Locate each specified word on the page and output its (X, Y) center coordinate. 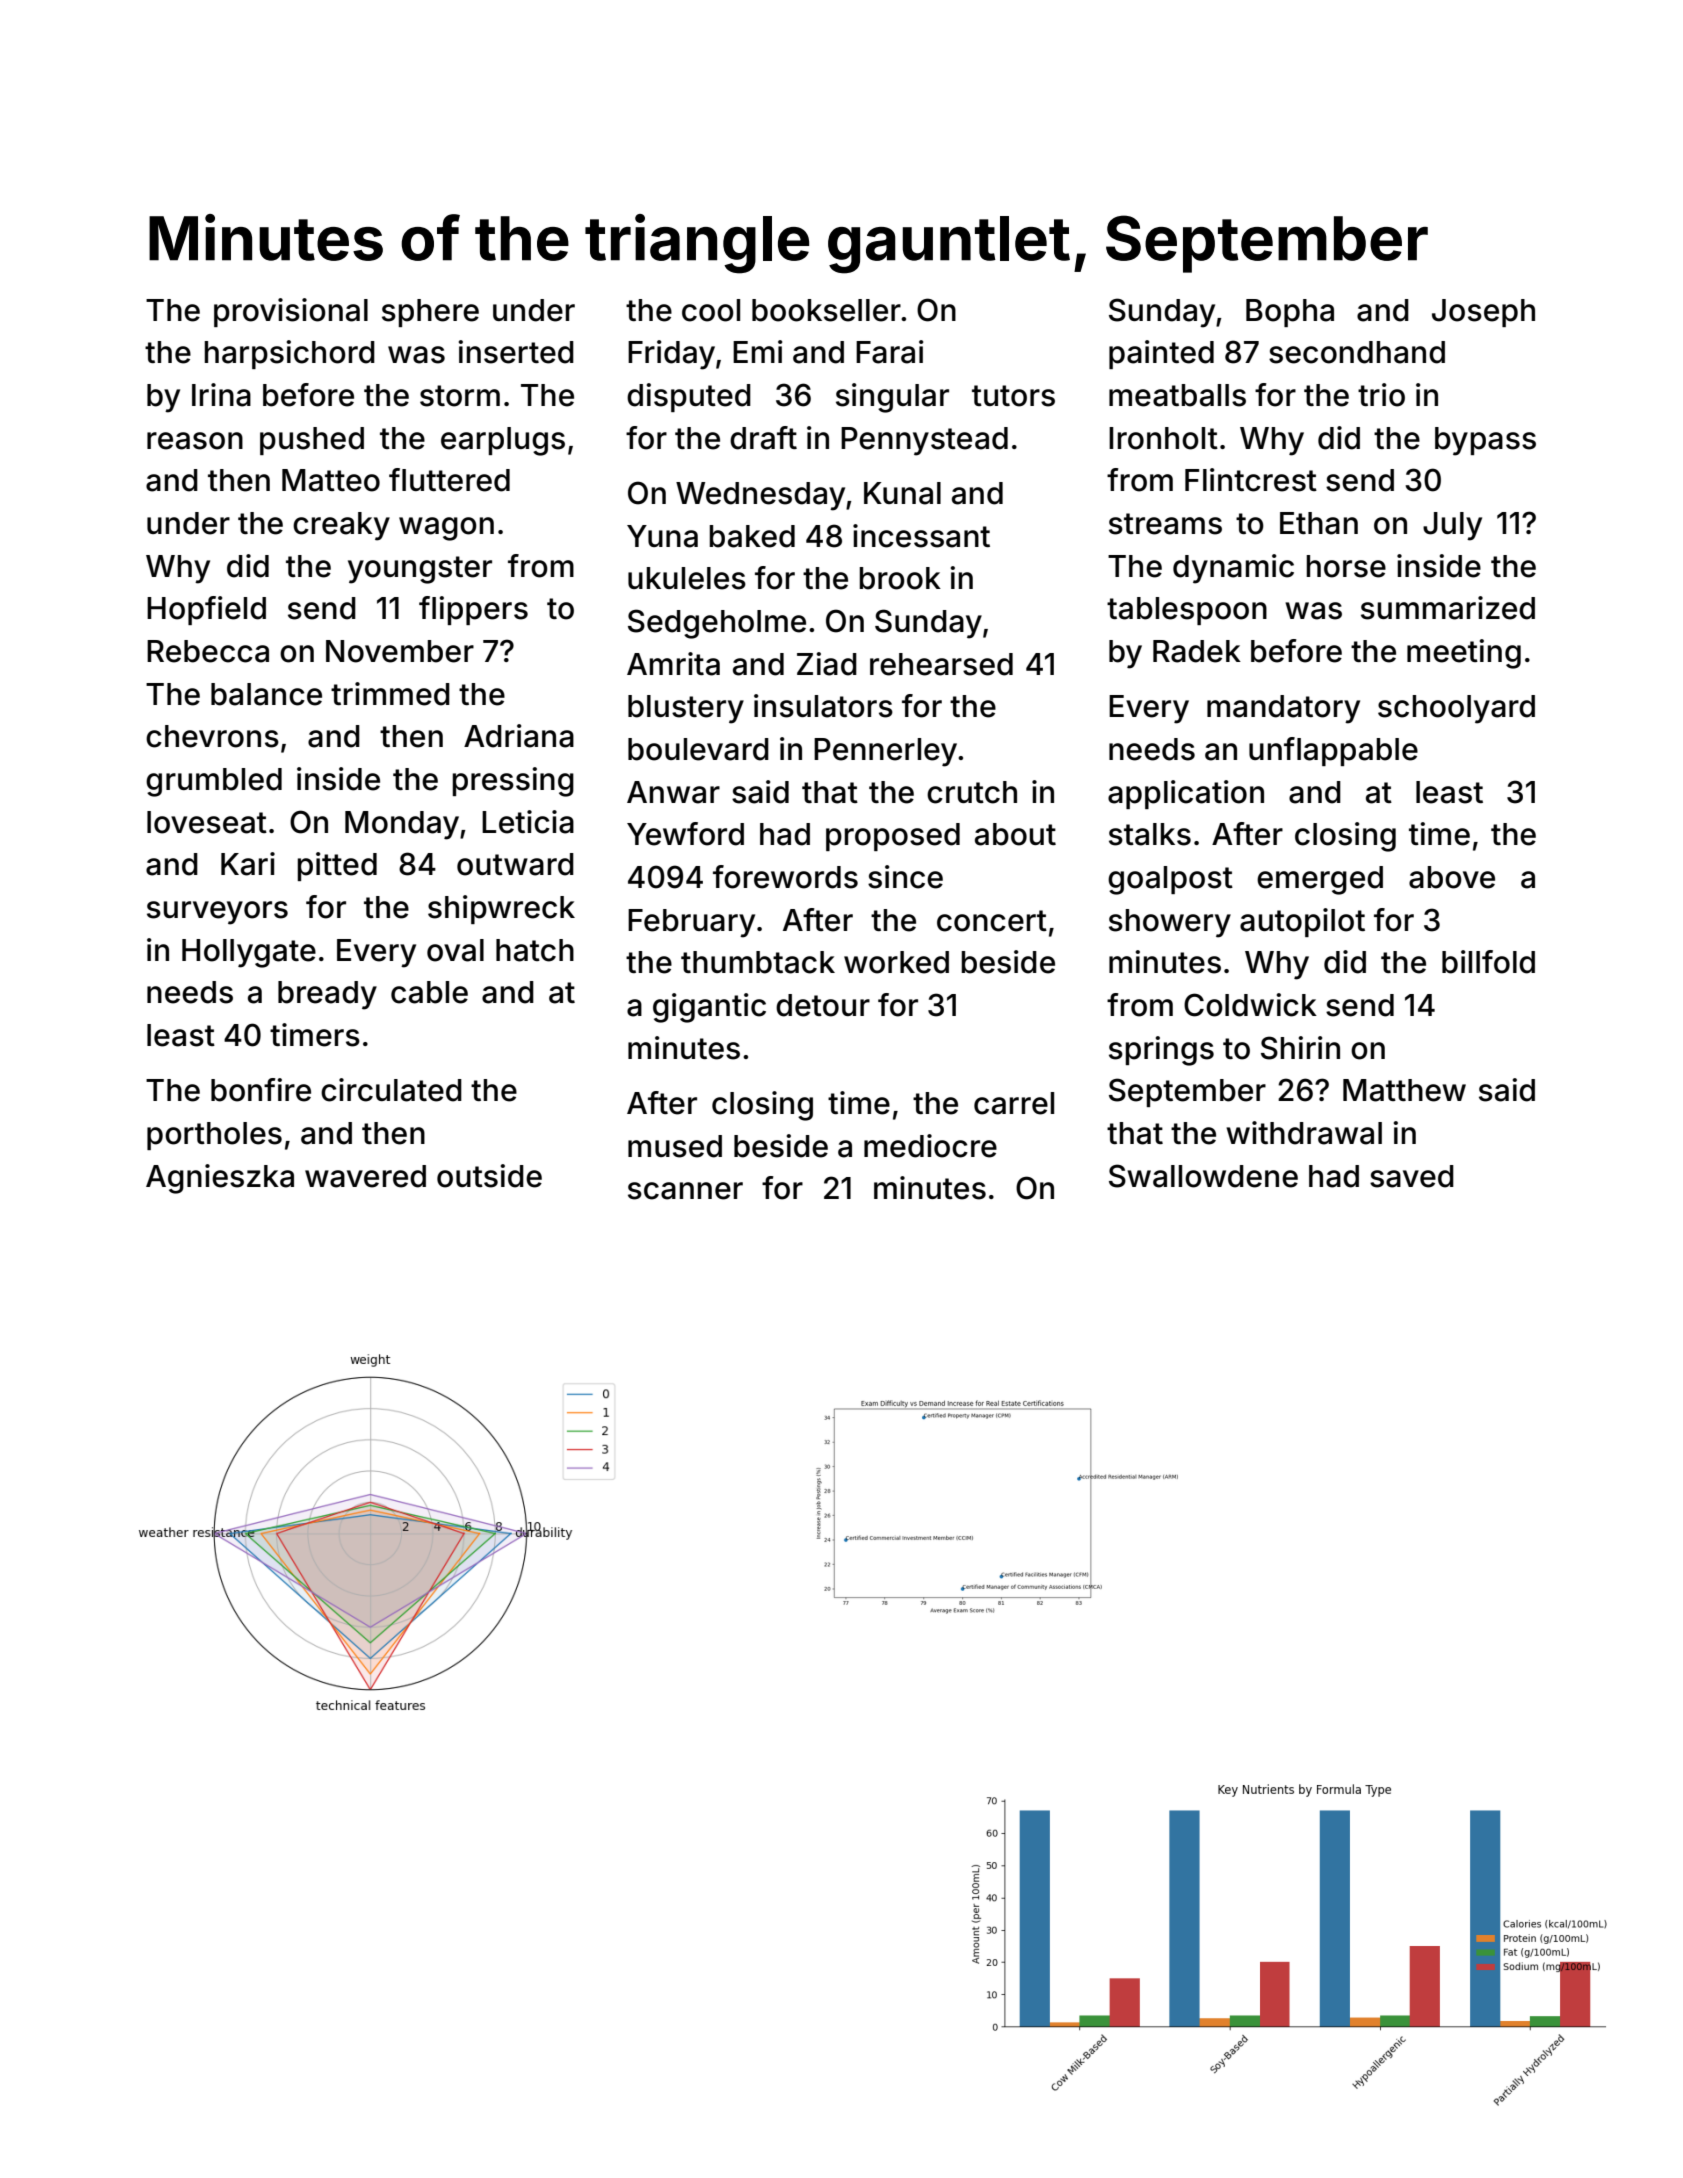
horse (1346, 566)
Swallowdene (1203, 1176)
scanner (685, 1191)
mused (675, 1146)
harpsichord (290, 354)
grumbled (214, 782)
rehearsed (941, 664)
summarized (1448, 608)
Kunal (902, 493)
